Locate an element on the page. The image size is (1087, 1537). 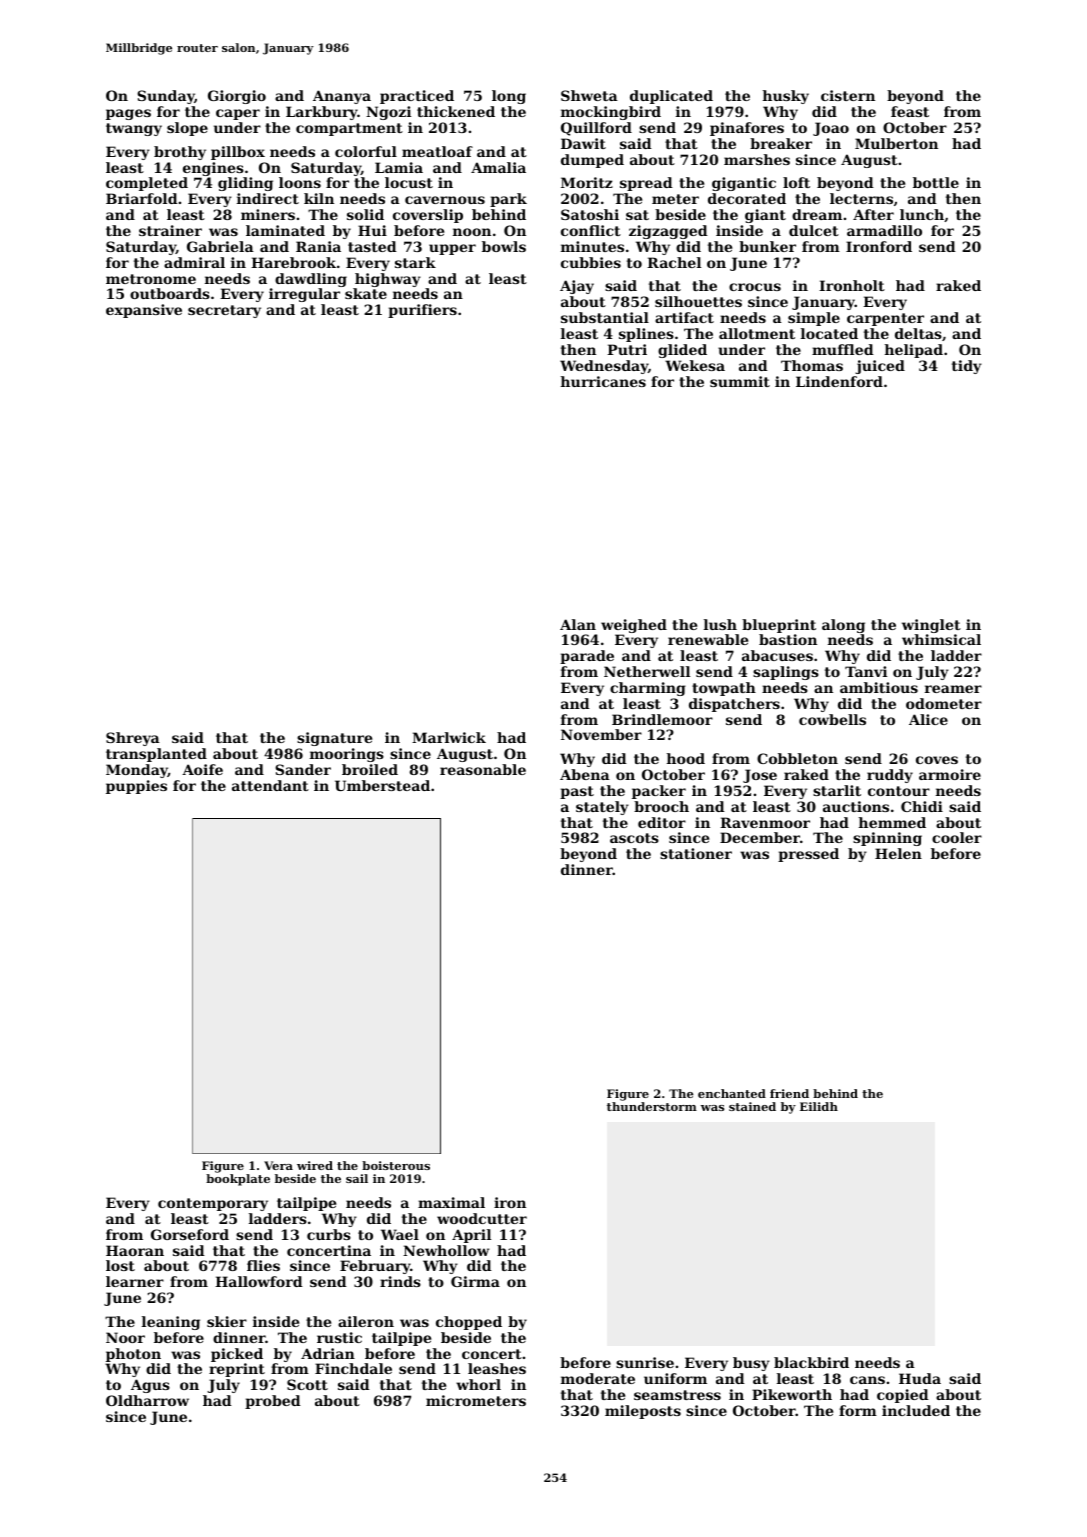
Umberstead is located at coordinates (382, 785).
